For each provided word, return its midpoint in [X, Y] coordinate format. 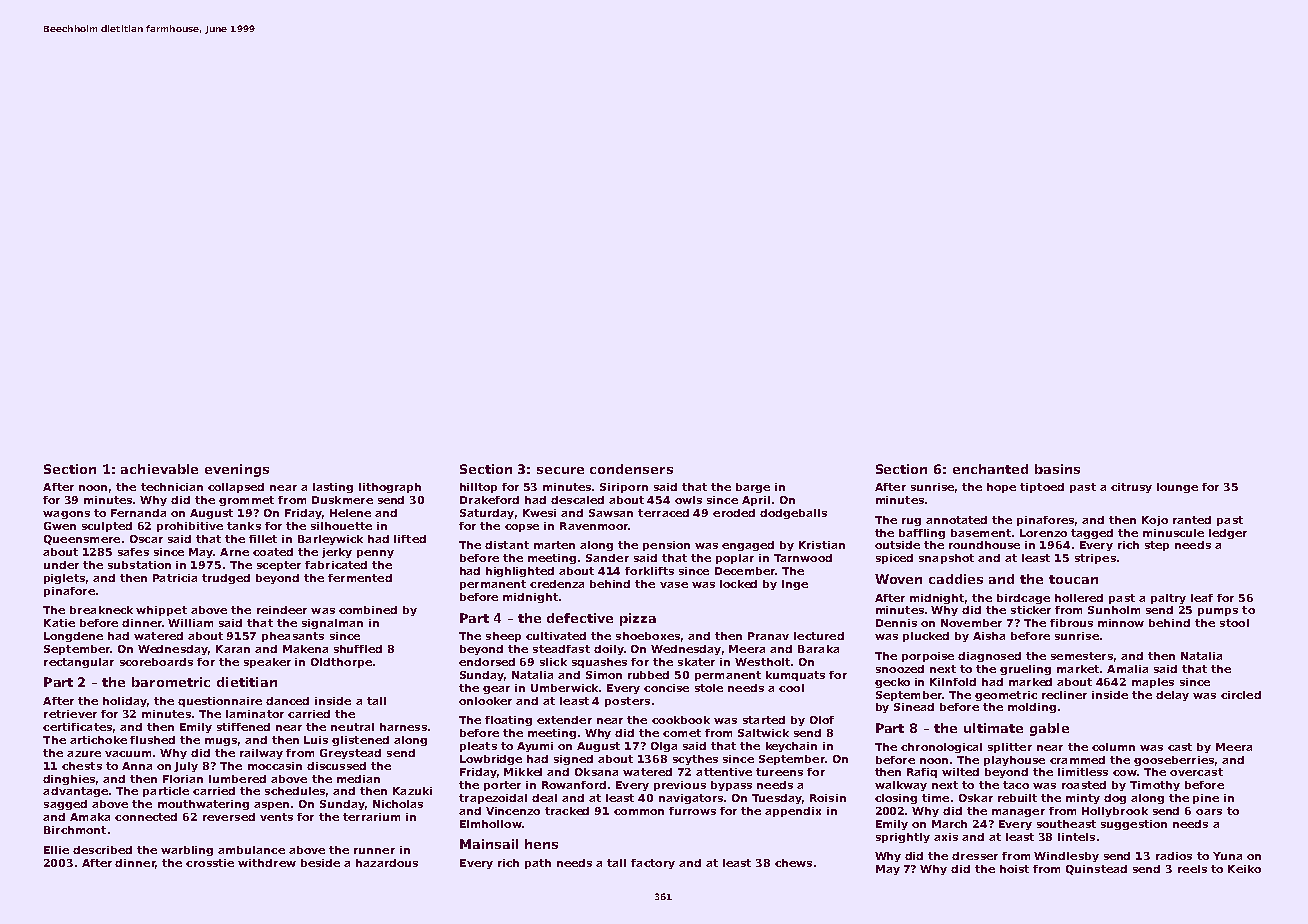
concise [666, 688]
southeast [1066, 824]
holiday [125, 702]
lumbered [237, 779]
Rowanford [574, 785]
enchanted [990, 469]
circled [1241, 695]
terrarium [371, 817]
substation [139, 565]
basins [1057, 469]
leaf [1202, 598]
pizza [638, 619]
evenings [237, 470]
